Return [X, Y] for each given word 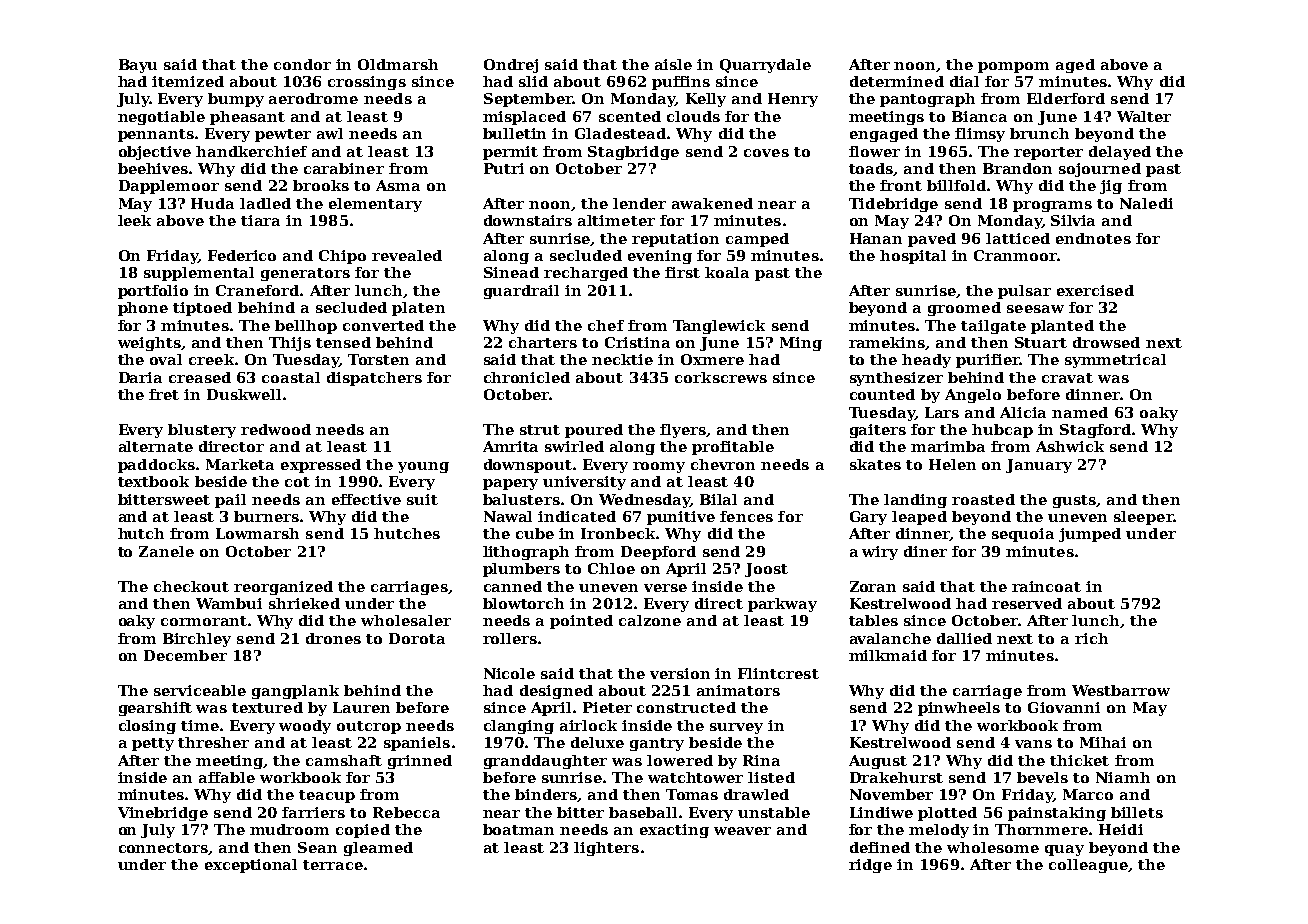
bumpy [236, 100]
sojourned [1100, 170]
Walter [1144, 116]
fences [746, 516]
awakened [712, 203]
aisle [673, 64]
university [584, 483]
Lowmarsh [257, 533]
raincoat [1046, 586]
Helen [952, 464]
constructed [686, 707]
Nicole [509, 673]
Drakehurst [896, 777]
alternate [156, 446]
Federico [242, 255]
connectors [164, 849]
